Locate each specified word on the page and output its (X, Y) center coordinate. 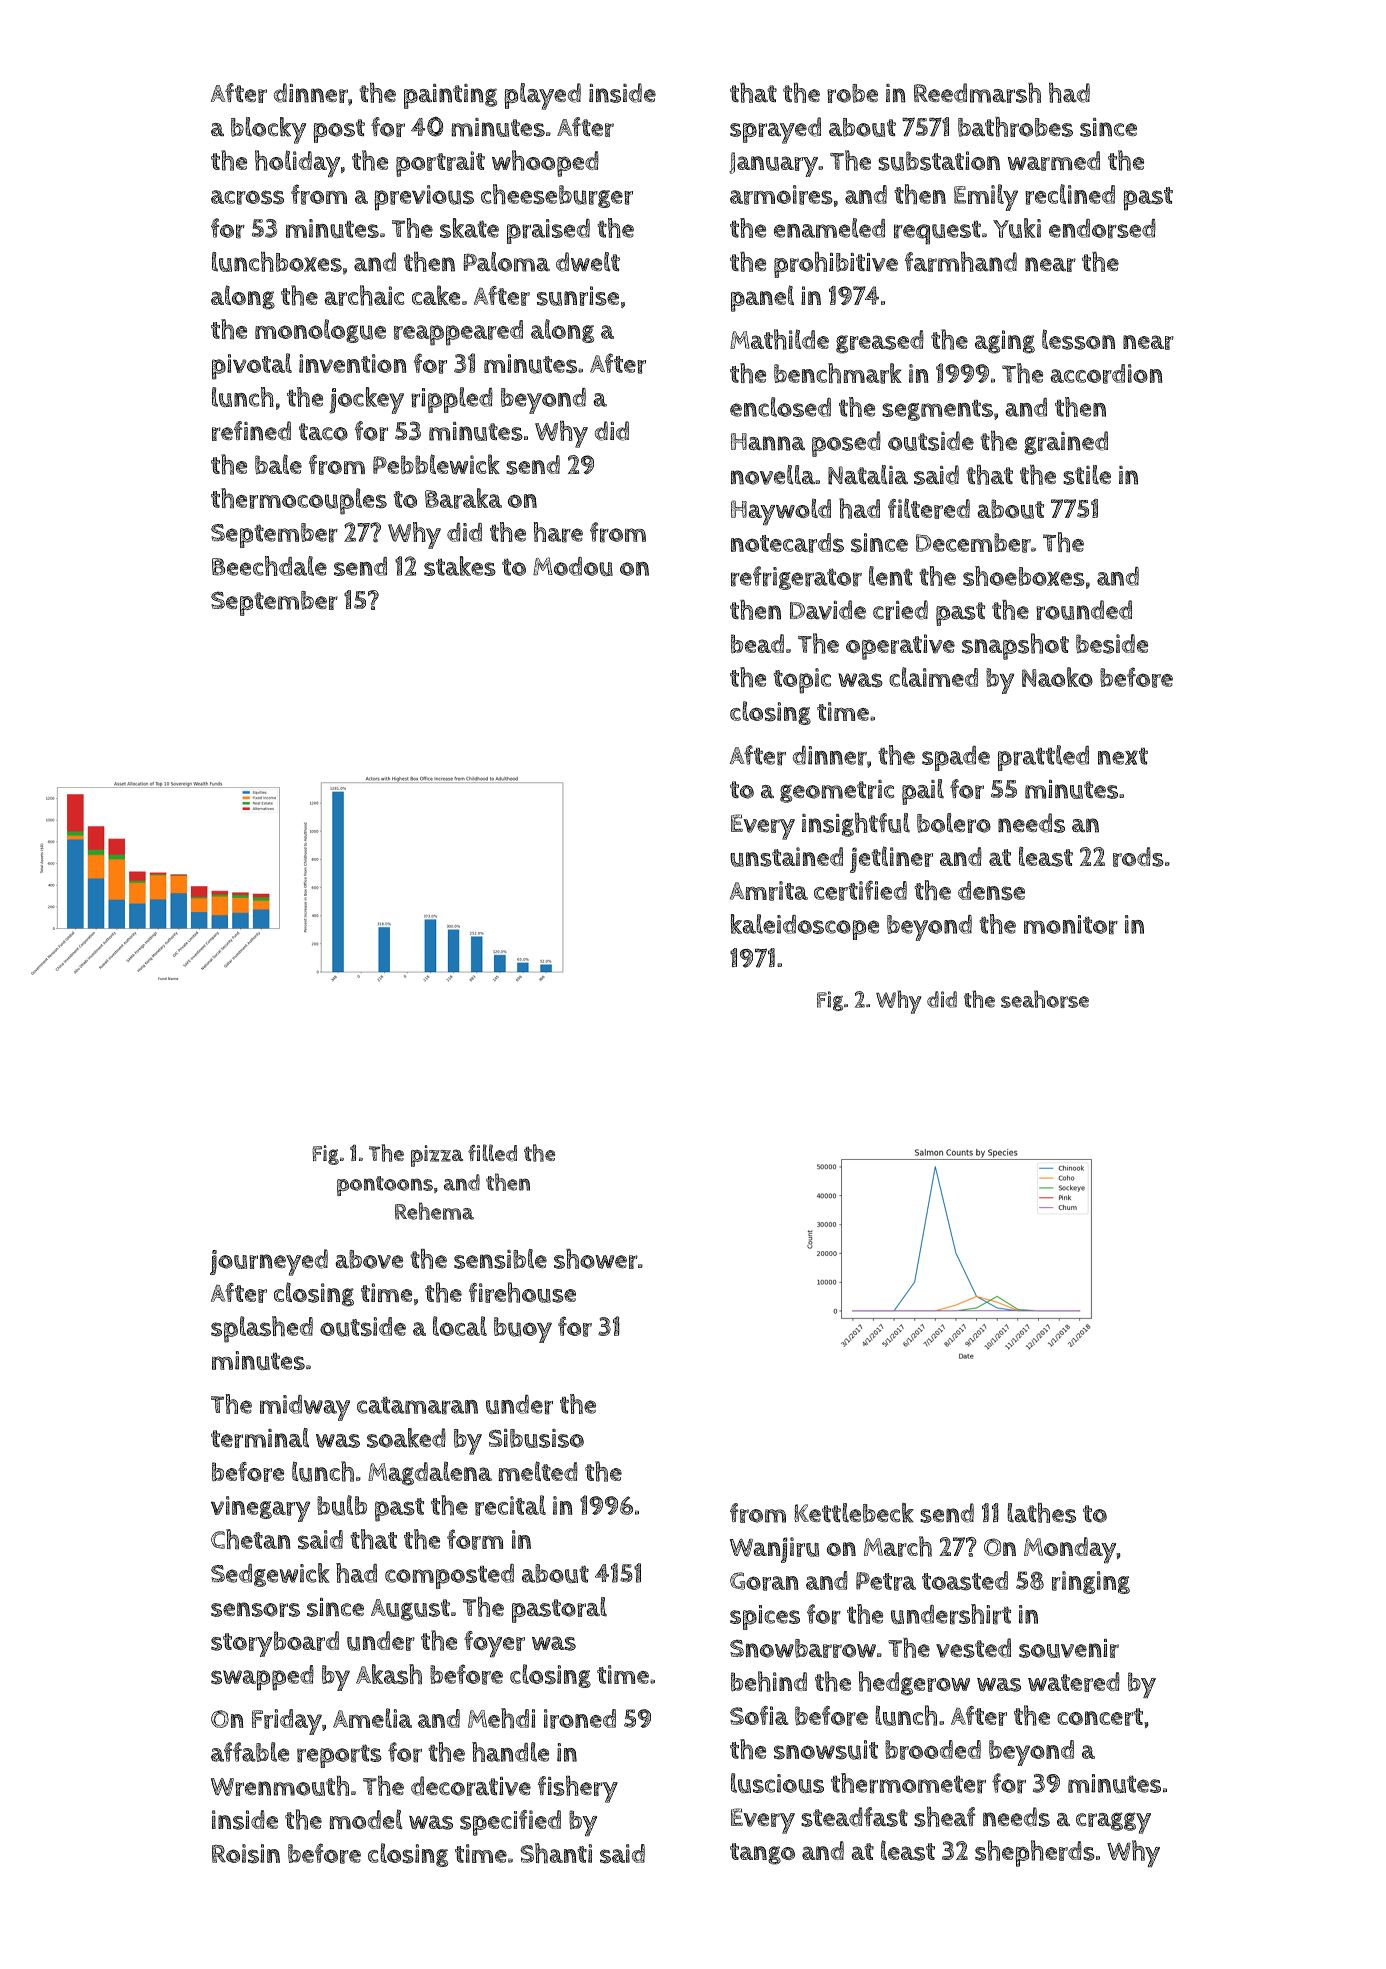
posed (846, 444)
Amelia (372, 1718)
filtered (929, 508)
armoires (781, 195)
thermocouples (299, 501)
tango (762, 1854)
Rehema (434, 1211)
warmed (1054, 161)
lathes (1041, 1513)
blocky (268, 130)
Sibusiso (536, 1438)
